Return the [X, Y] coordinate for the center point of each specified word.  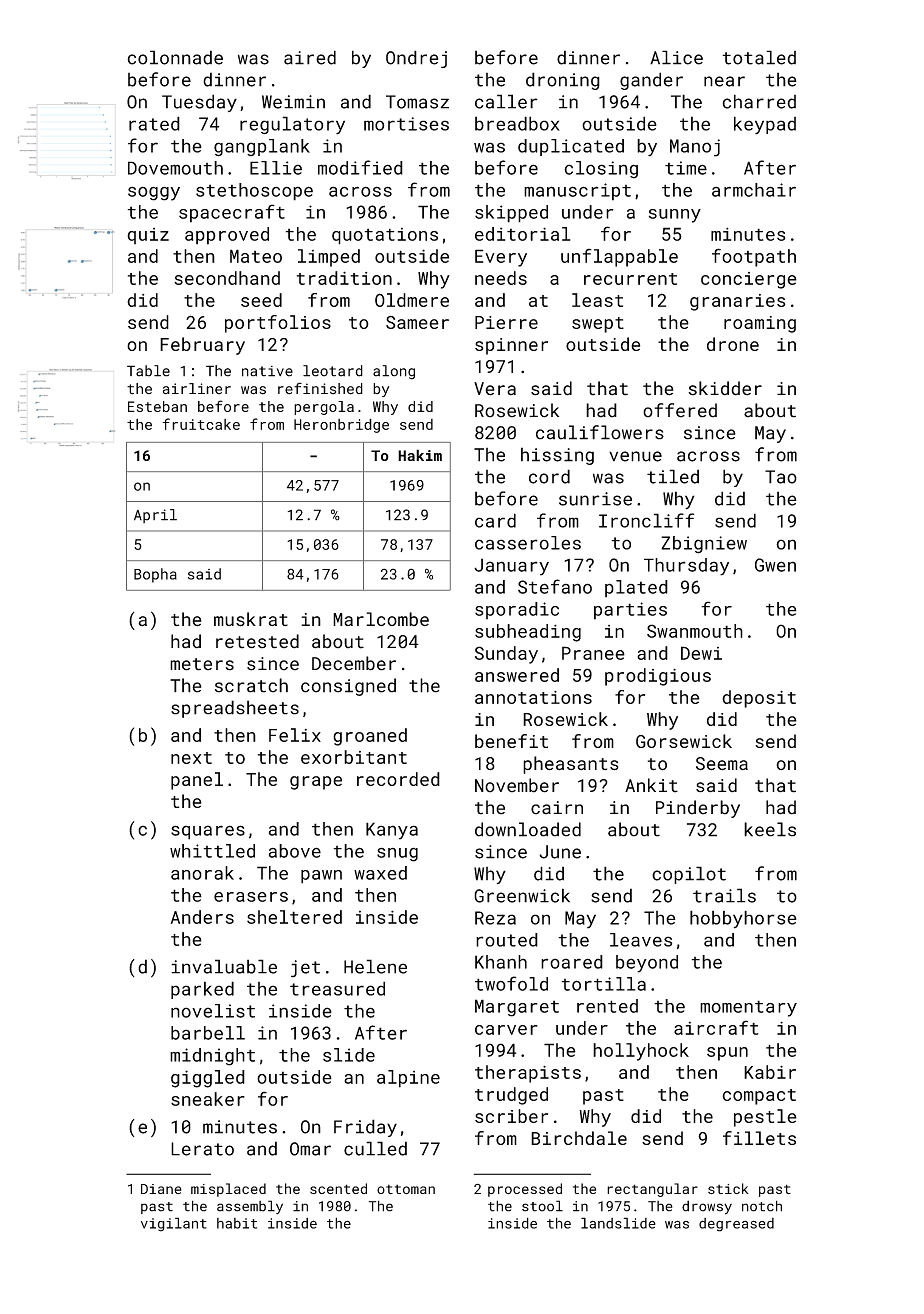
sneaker [208, 1099]
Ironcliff [647, 520]
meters [202, 664]
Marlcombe [381, 619]
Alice [676, 57]
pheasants [571, 765]
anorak [202, 873]
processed [525, 1190]
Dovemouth [175, 168]
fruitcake [201, 424]
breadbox [517, 123]
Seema [722, 764]
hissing [557, 456]
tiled [673, 476]
